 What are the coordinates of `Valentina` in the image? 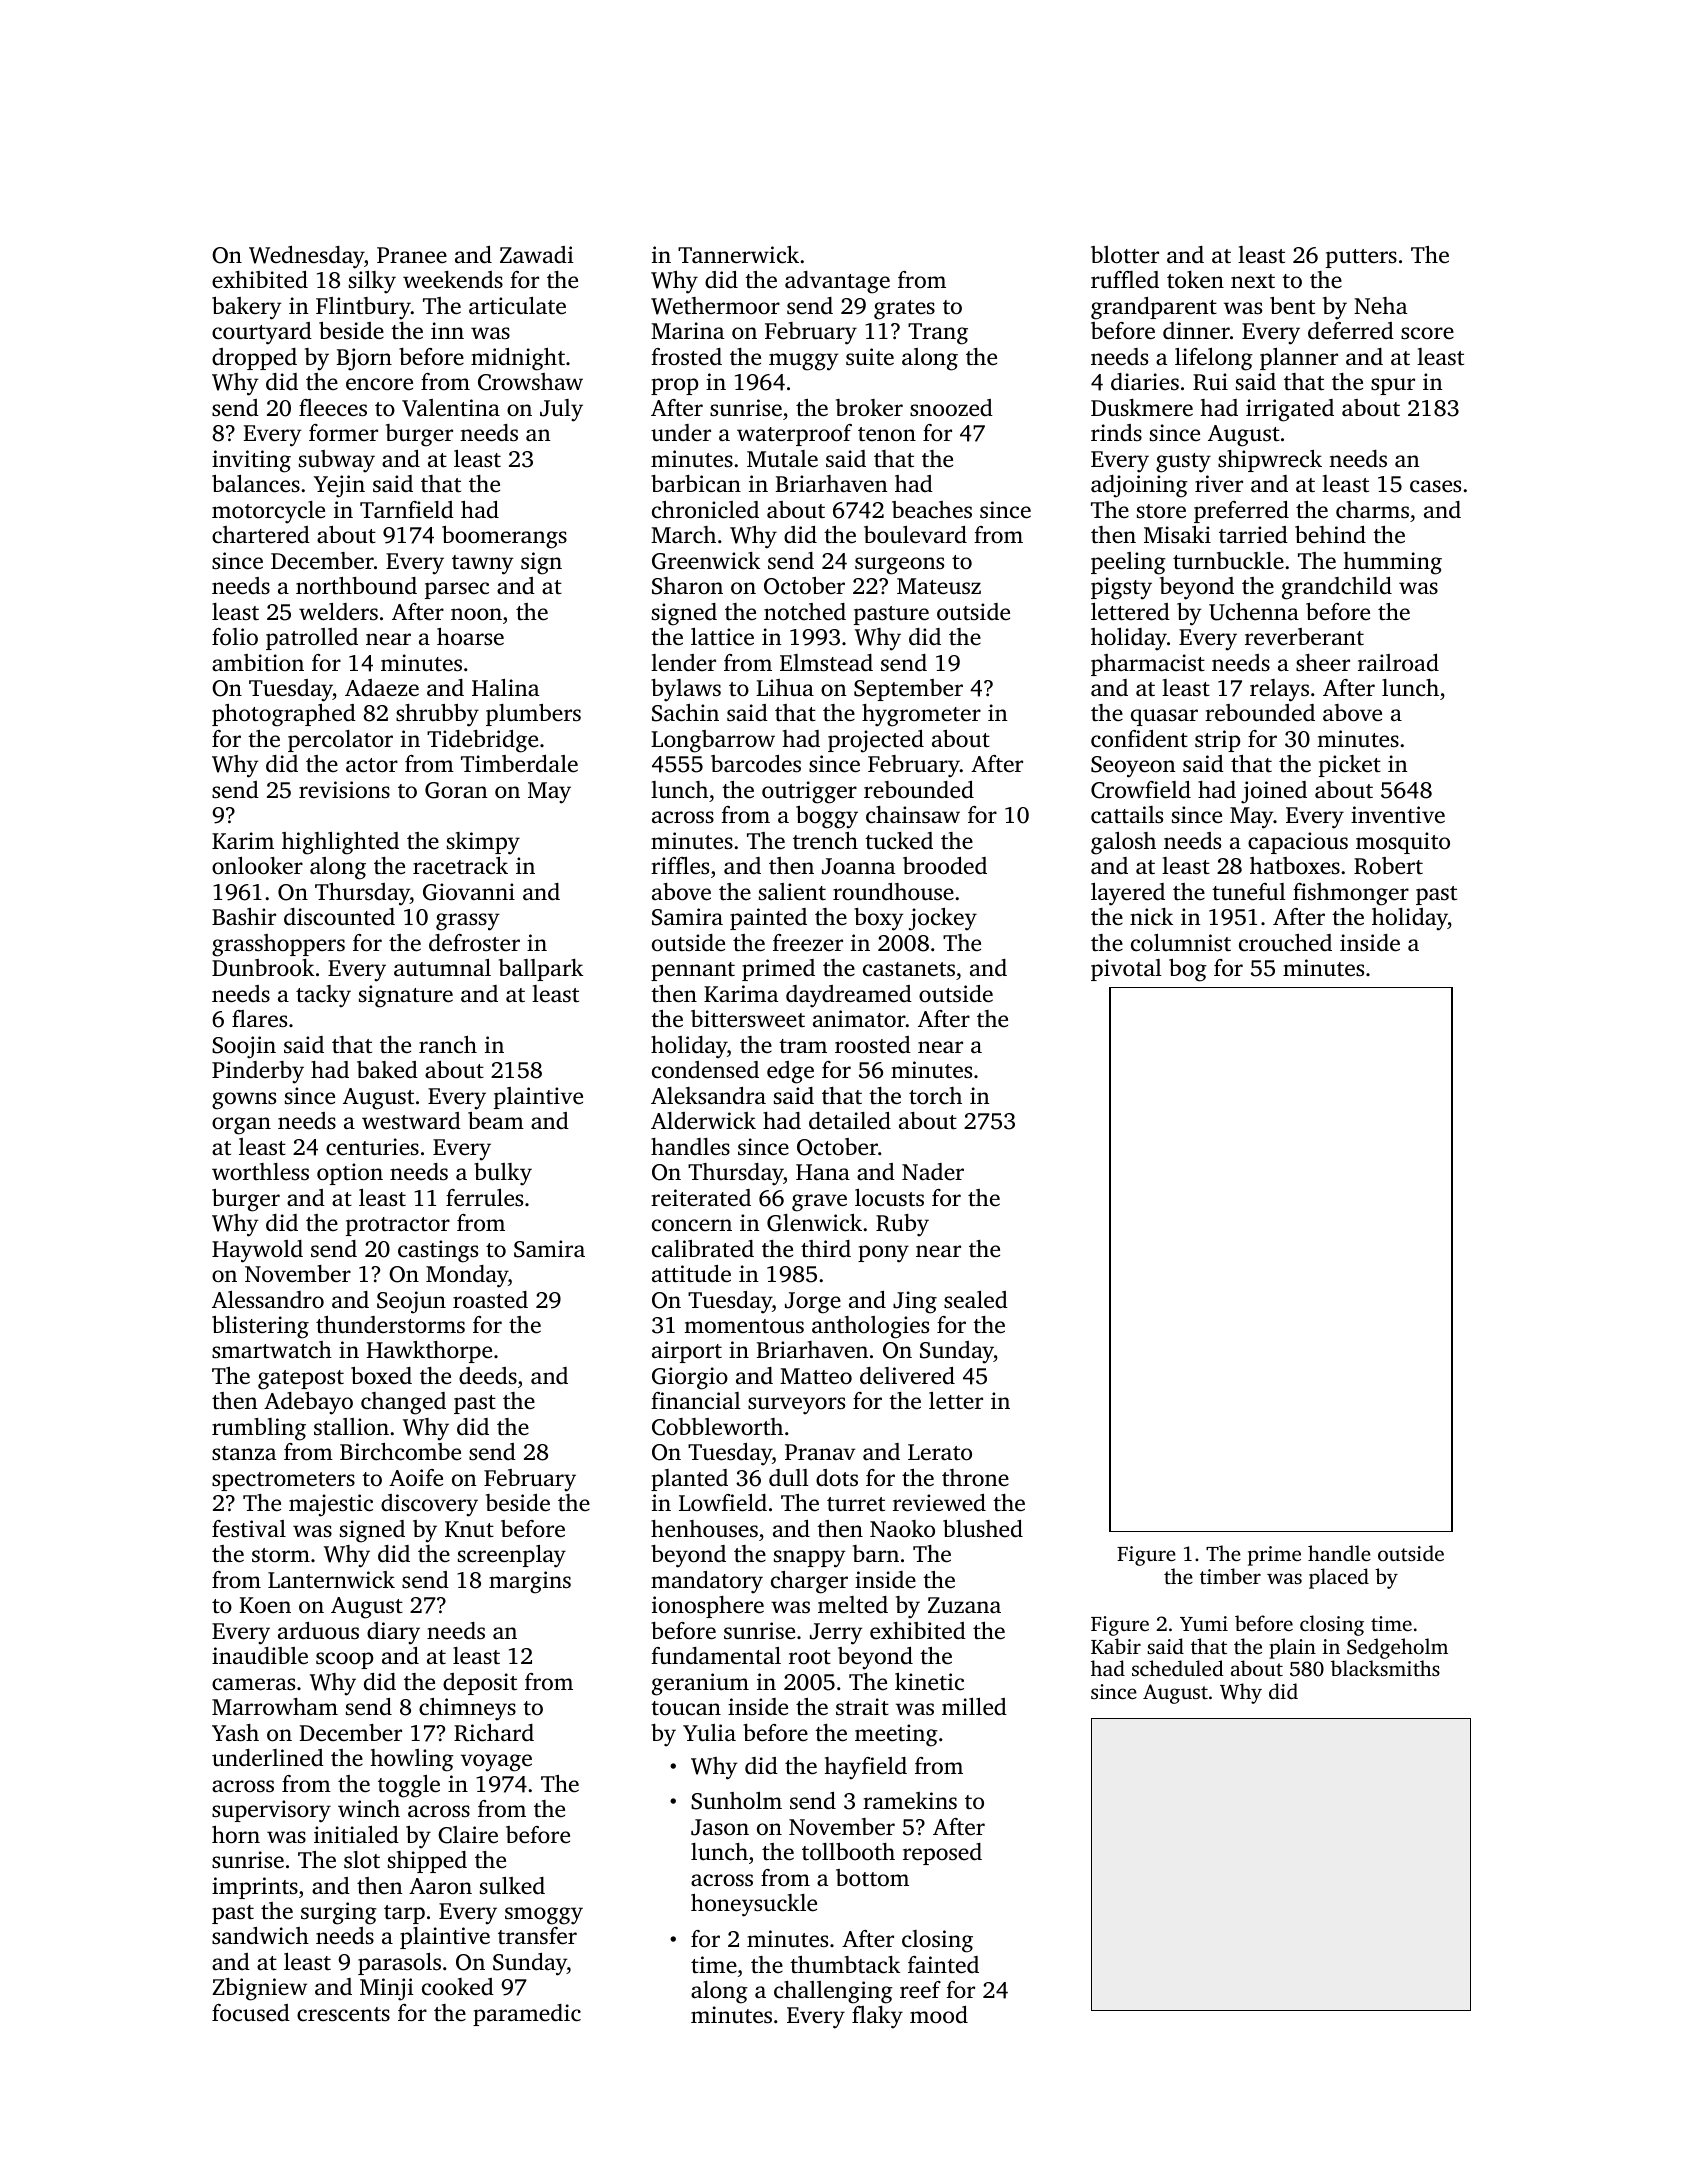 It's located at (451, 408).
